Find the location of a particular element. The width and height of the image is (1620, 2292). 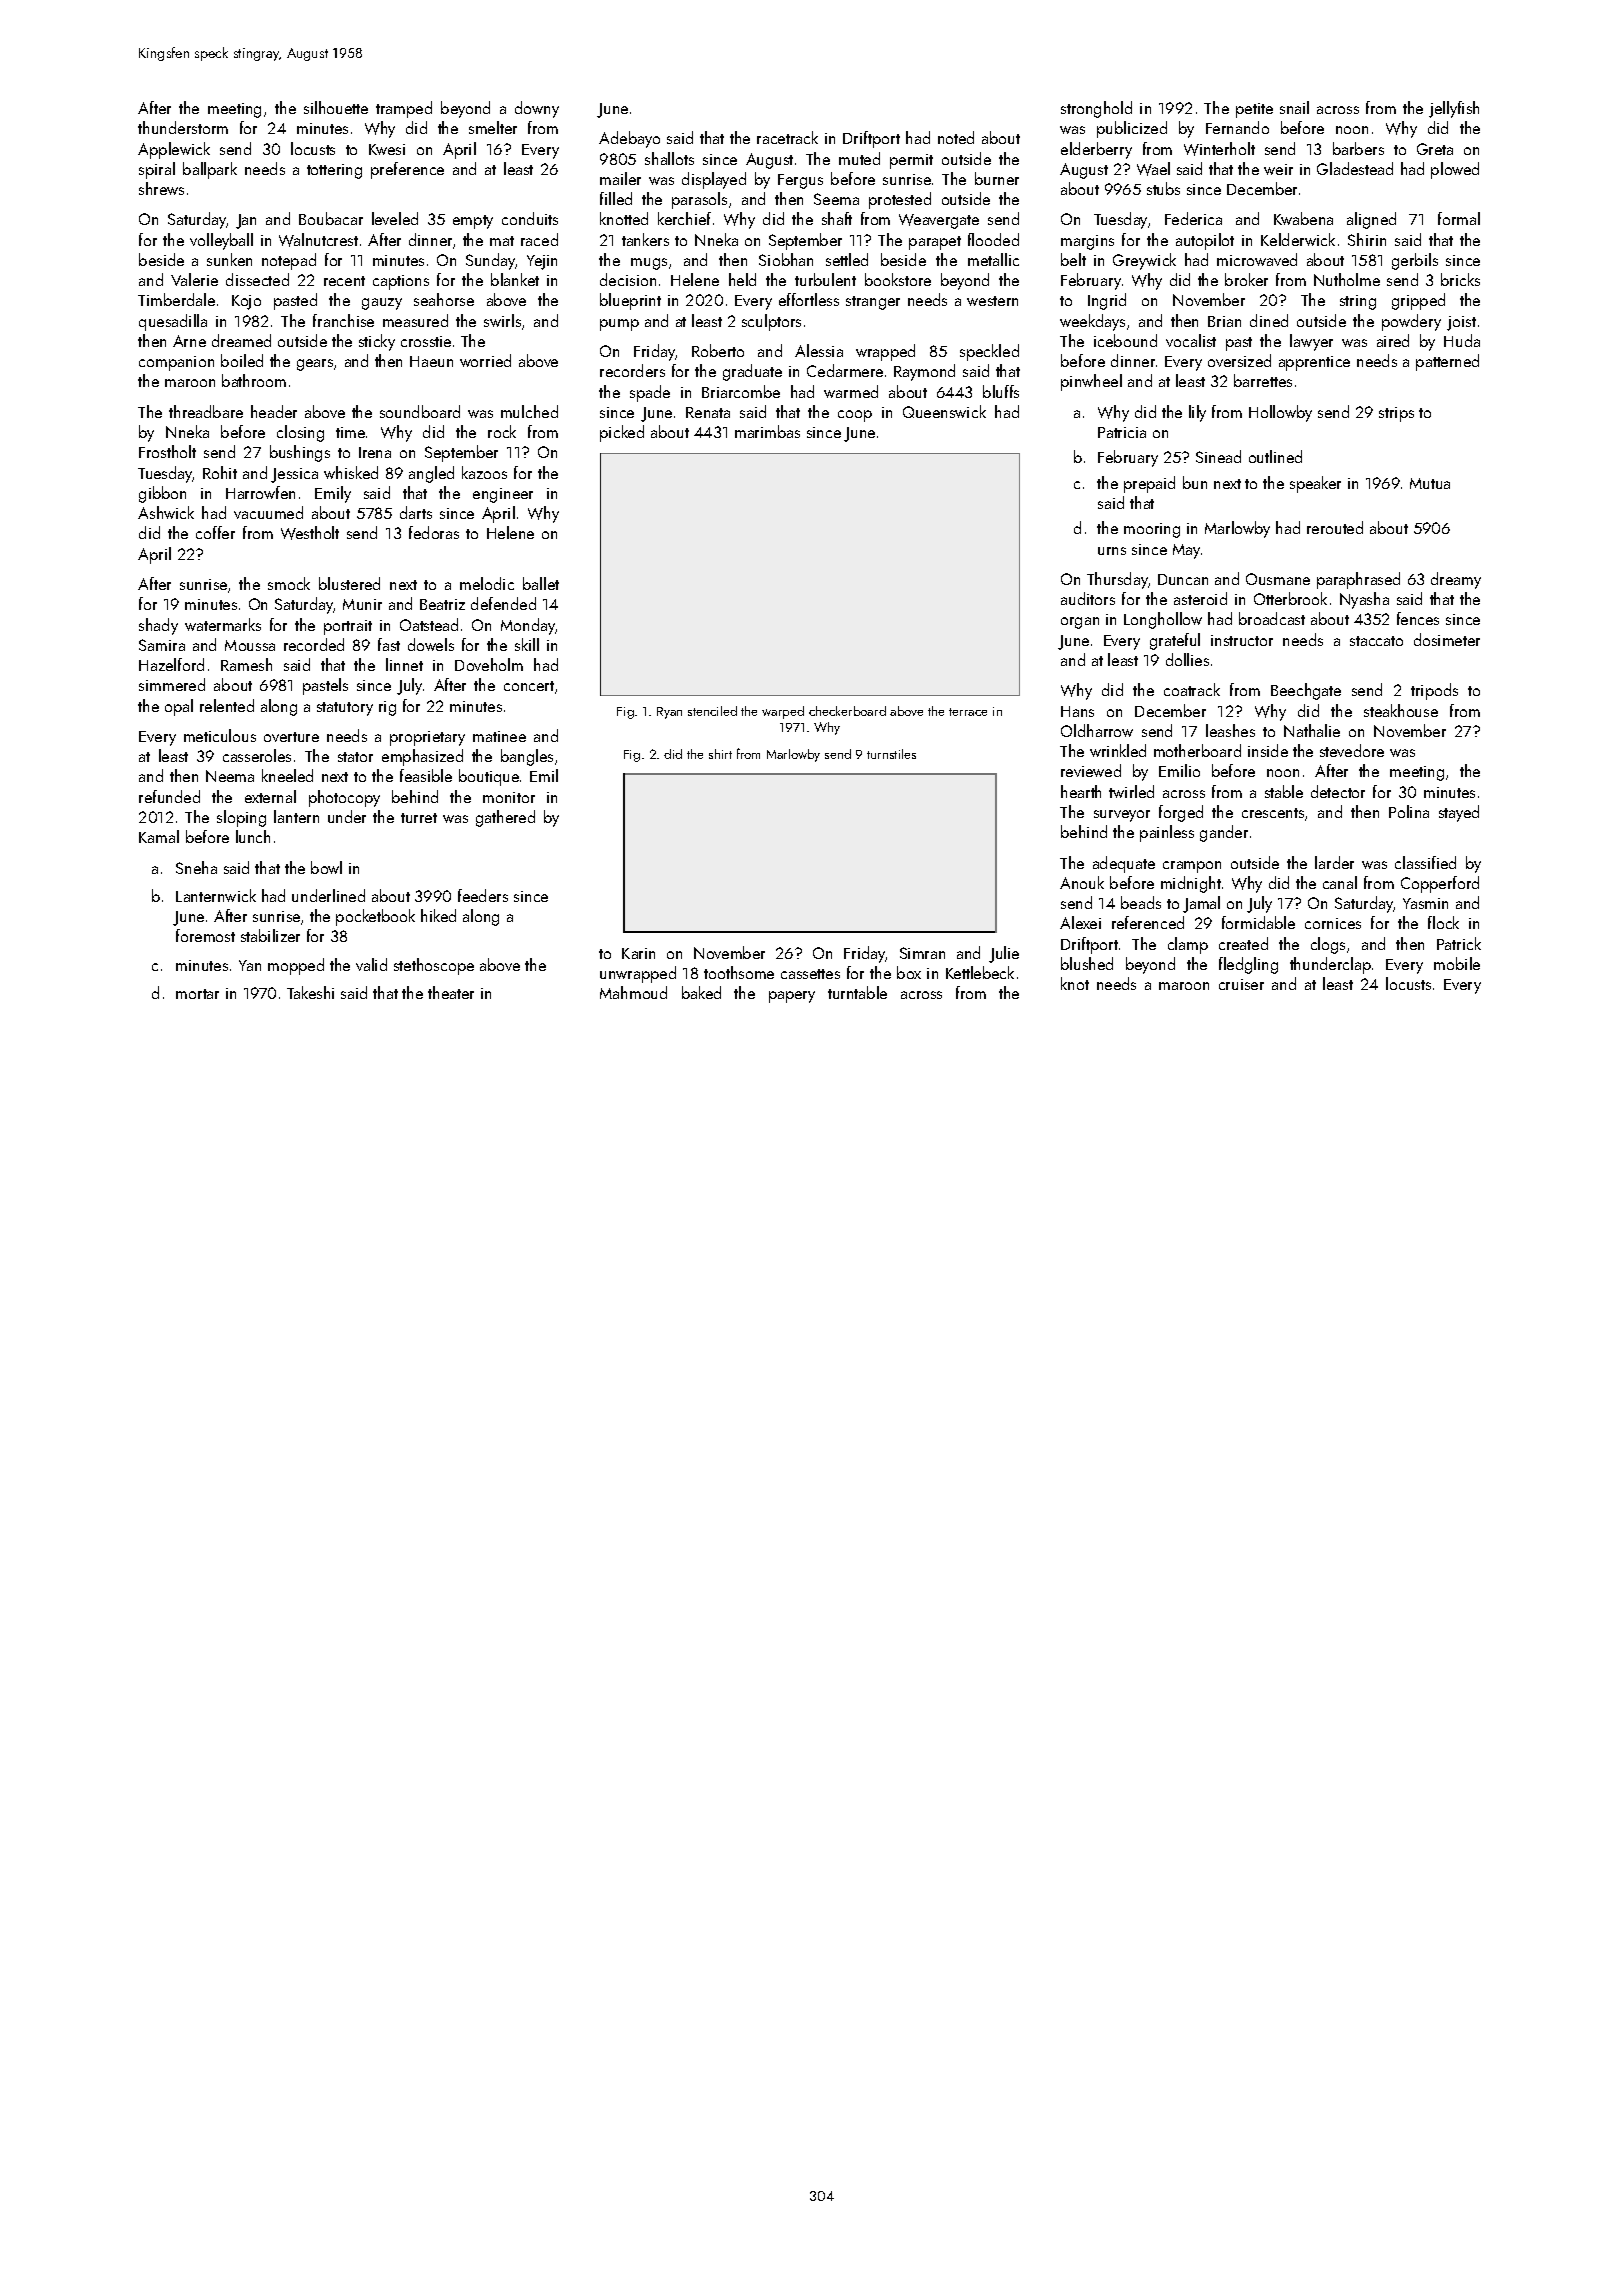

theater is located at coordinates (451, 992).
